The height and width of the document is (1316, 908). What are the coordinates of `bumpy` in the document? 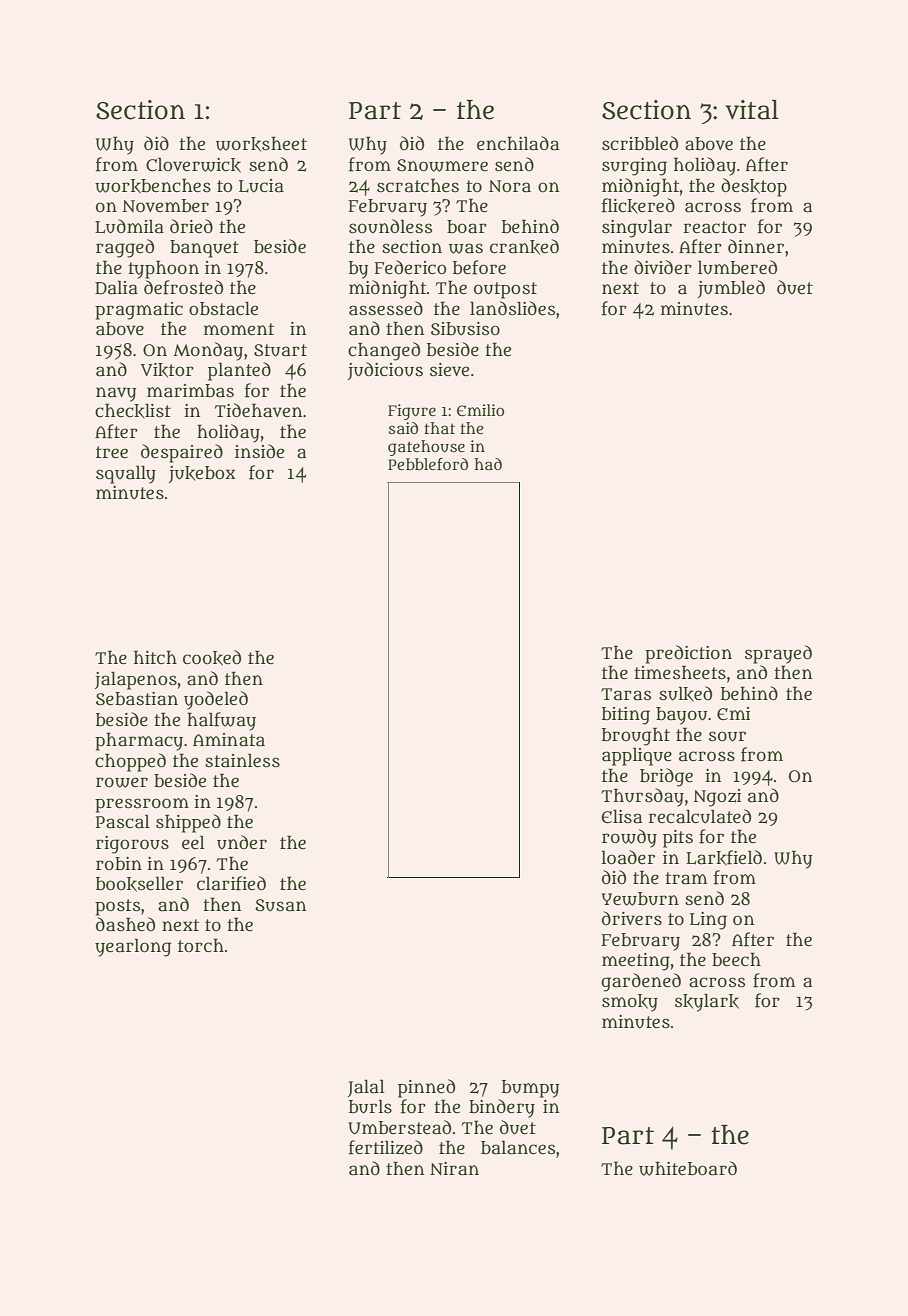 It's located at (530, 1089).
